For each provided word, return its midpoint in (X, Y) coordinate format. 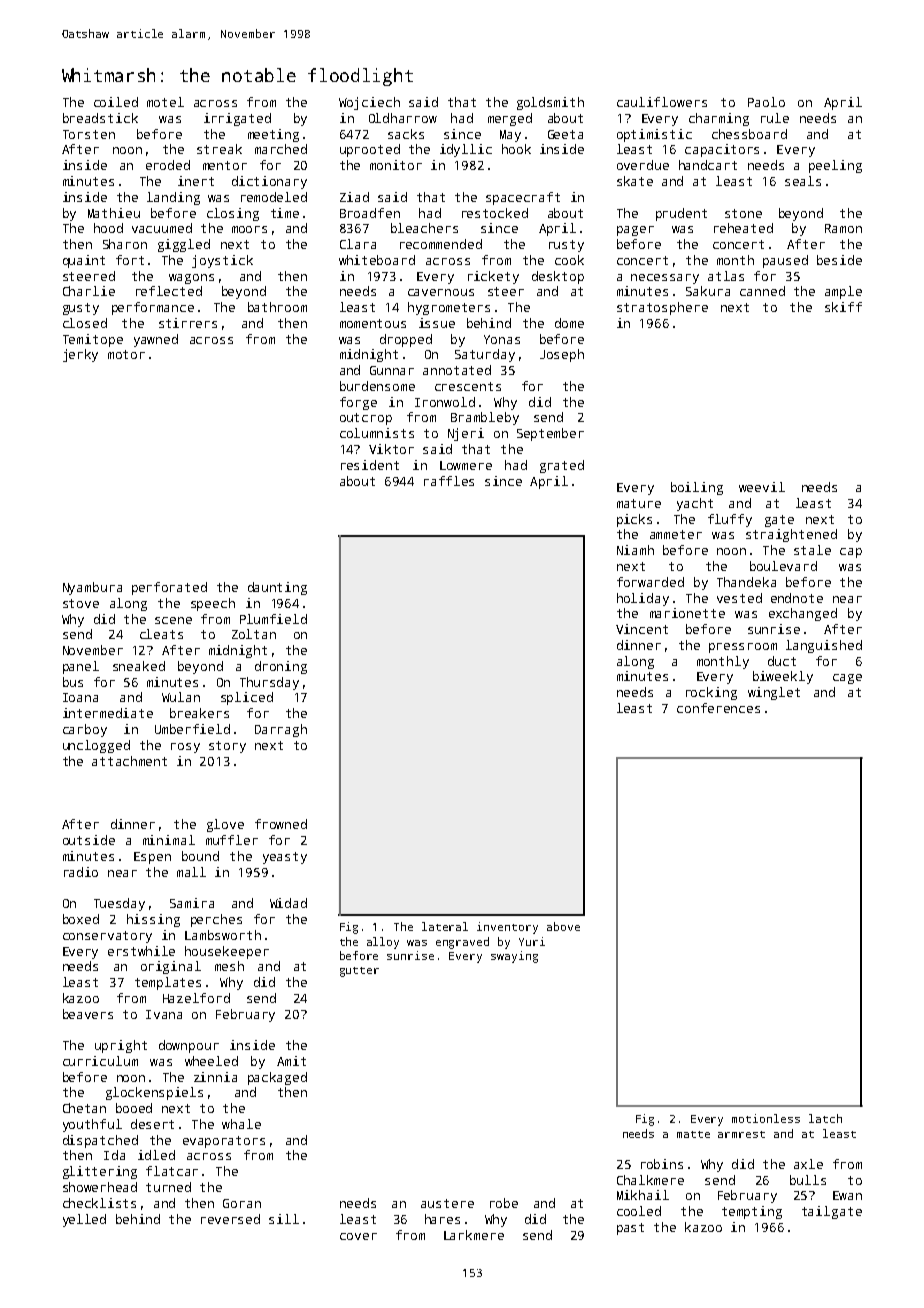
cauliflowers (662, 102)
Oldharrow (403, 118)
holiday (643, 599)
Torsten (89, 134)
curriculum (100, 1061)
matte (693, 1134)
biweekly (783, 677)
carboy (85, 730)
